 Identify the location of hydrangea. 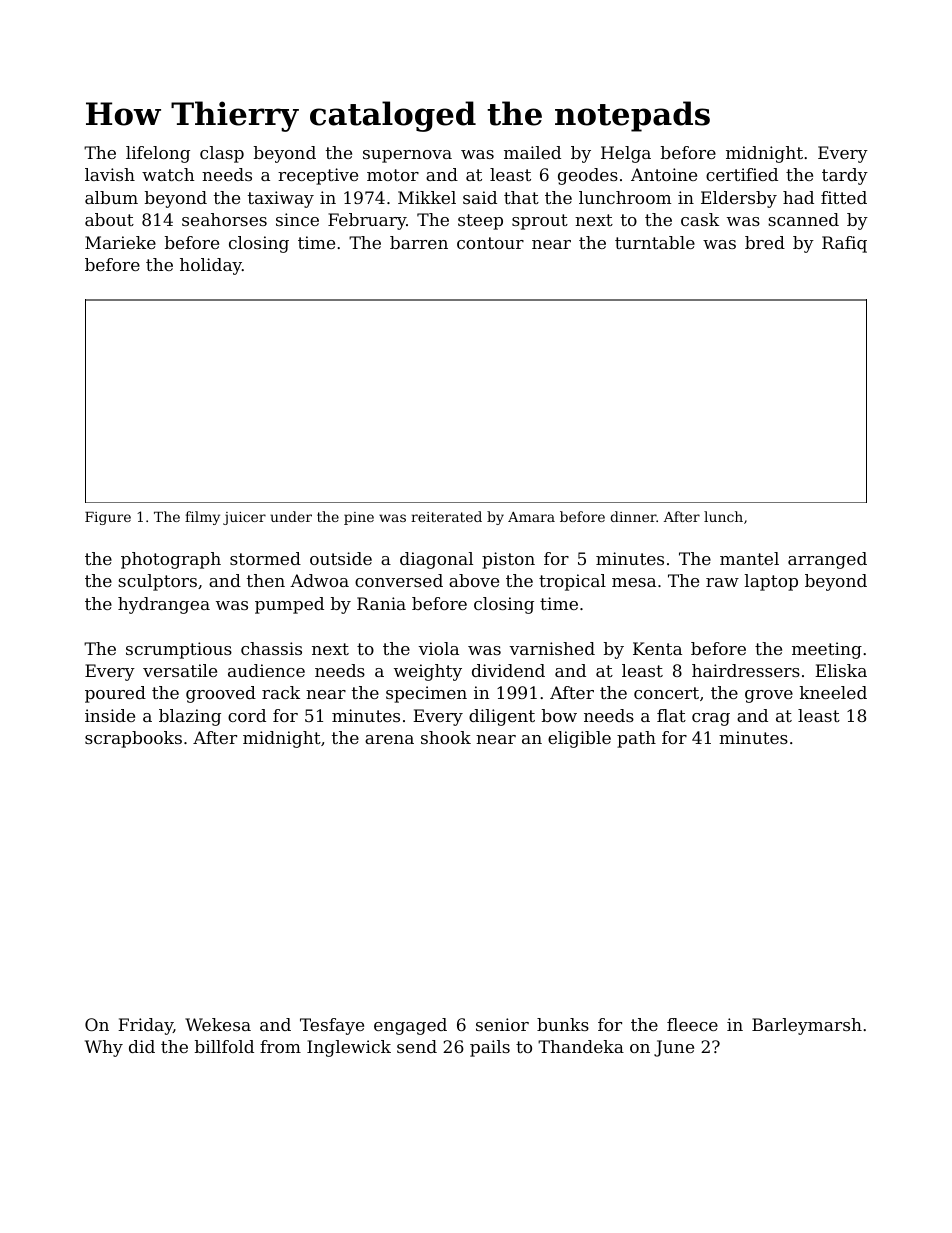
(164, 605).
